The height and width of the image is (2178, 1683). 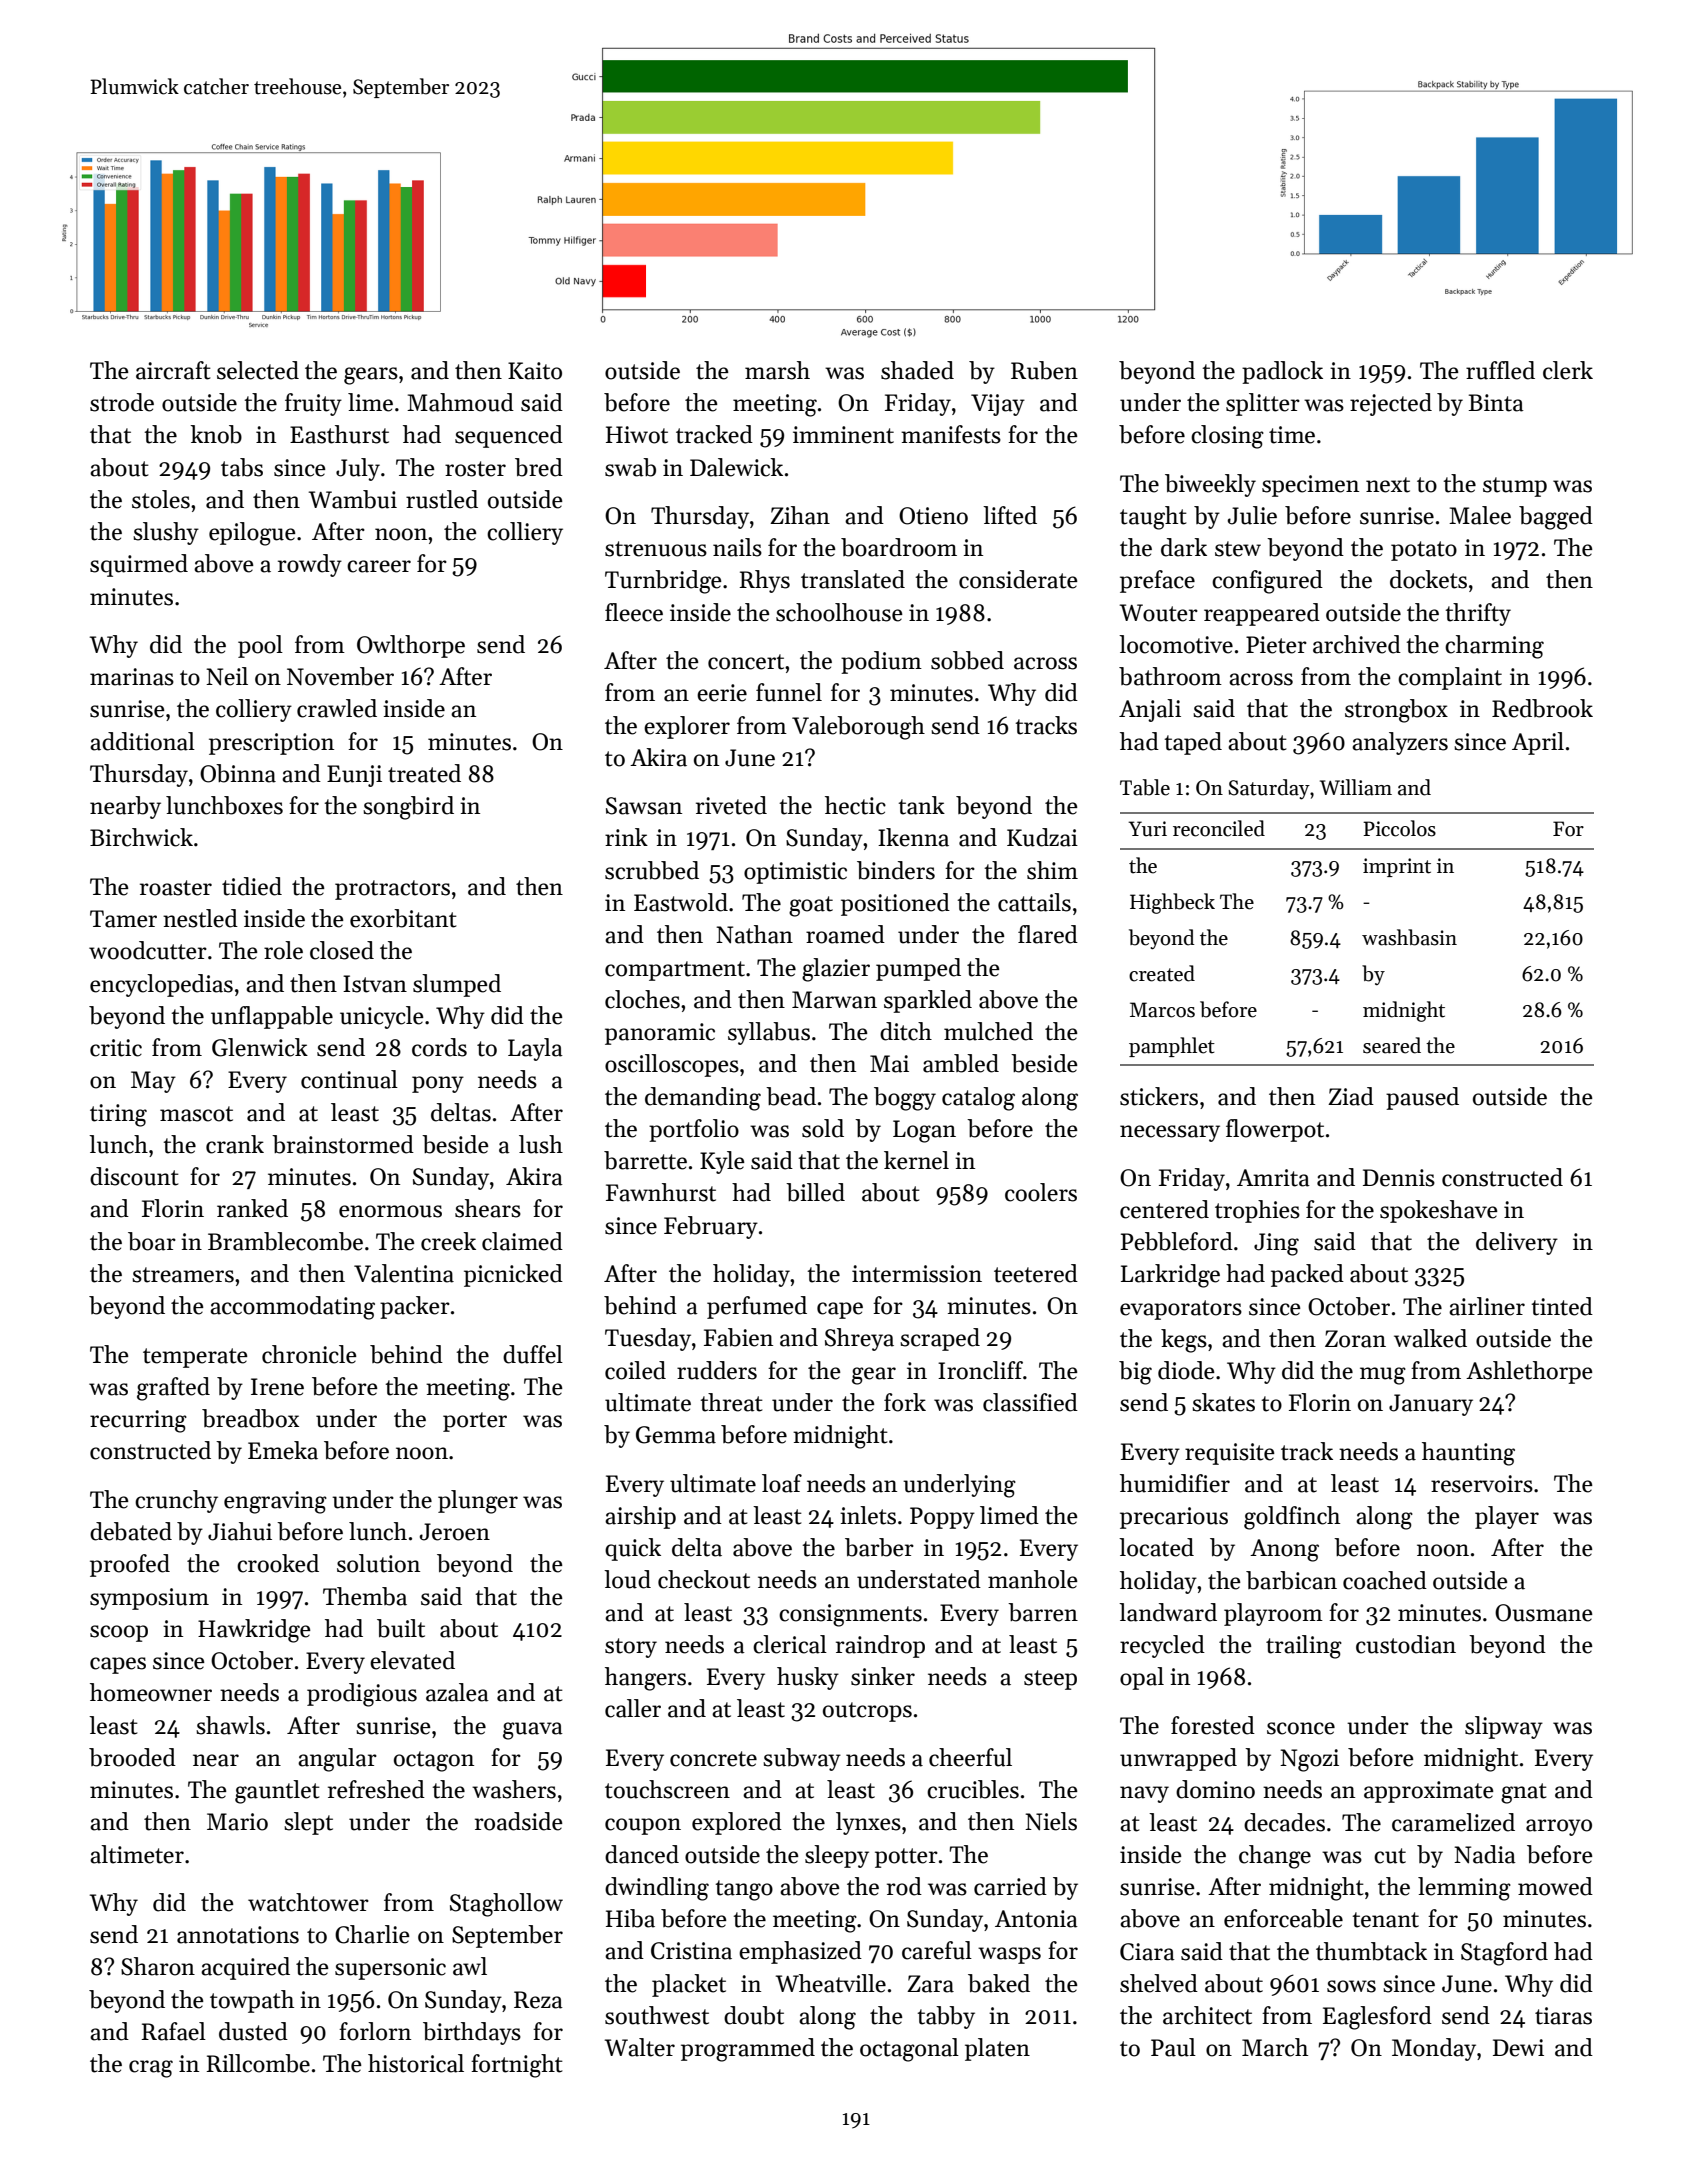 What do you see at coordinates (921, 805) in the image?
I see `tank` at bounding box center [921, 805].
